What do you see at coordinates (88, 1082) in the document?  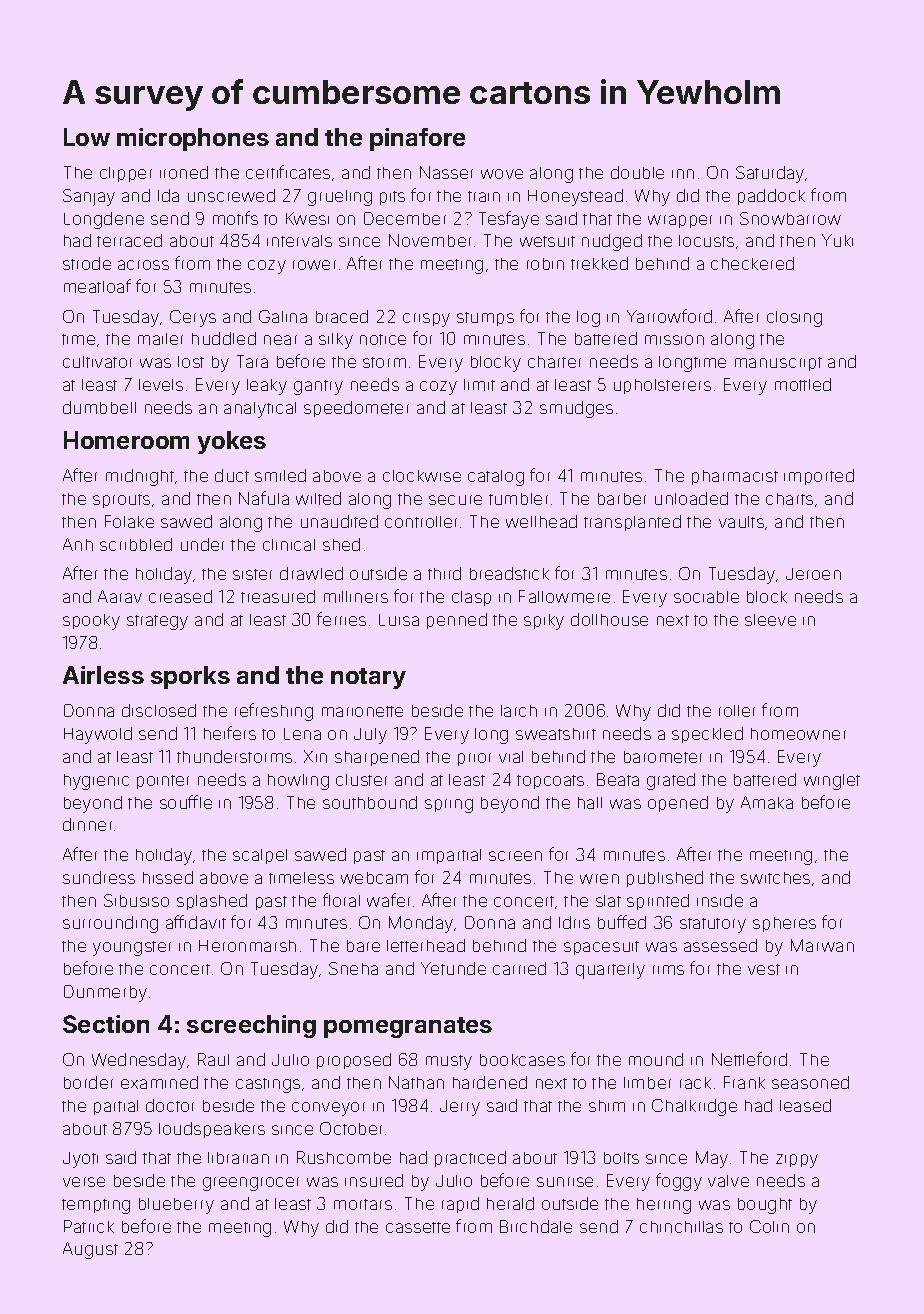 I see `border` at bounding box center [88, 1082].
